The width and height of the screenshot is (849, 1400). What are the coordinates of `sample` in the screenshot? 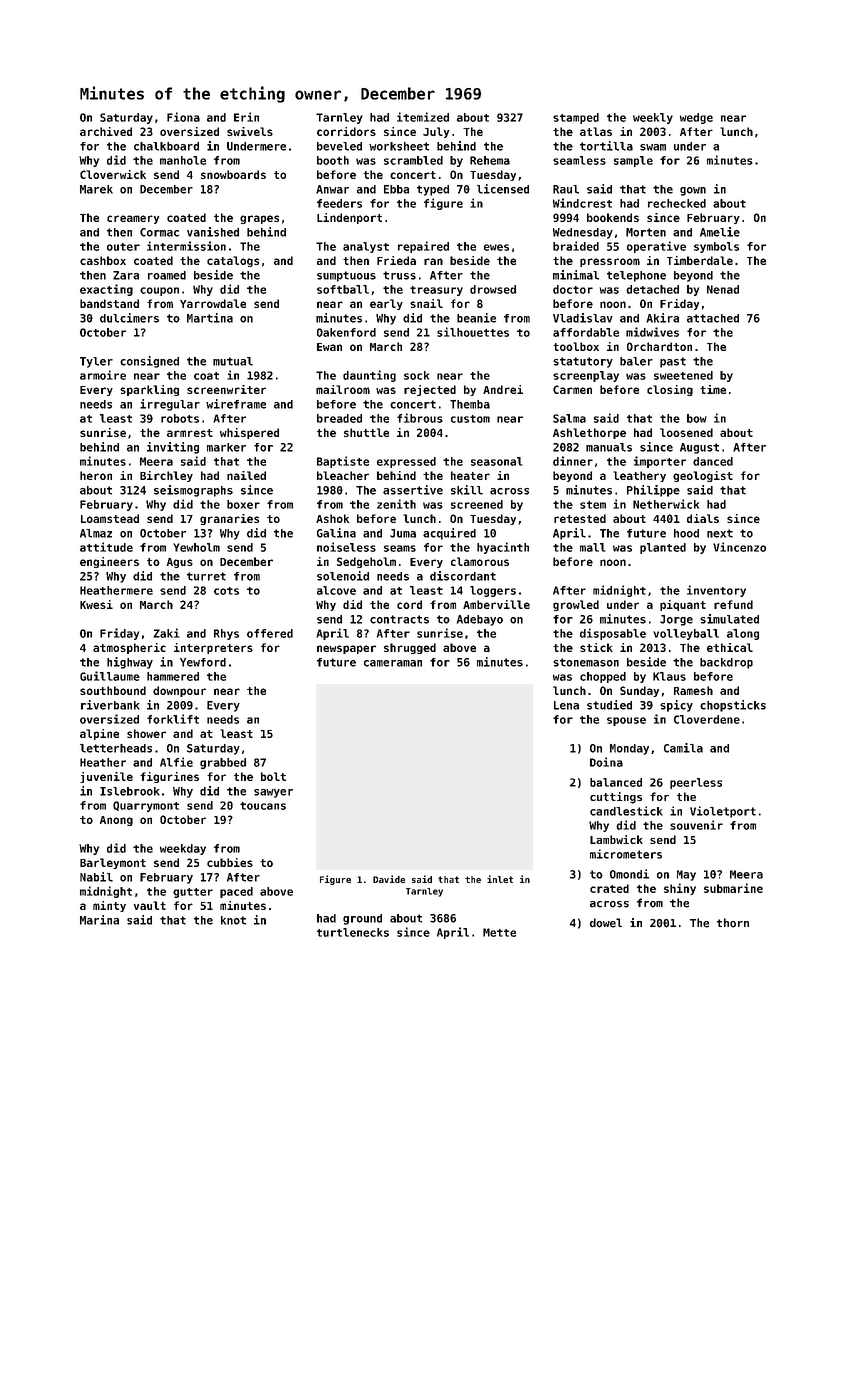 It's located at (633, 161).
